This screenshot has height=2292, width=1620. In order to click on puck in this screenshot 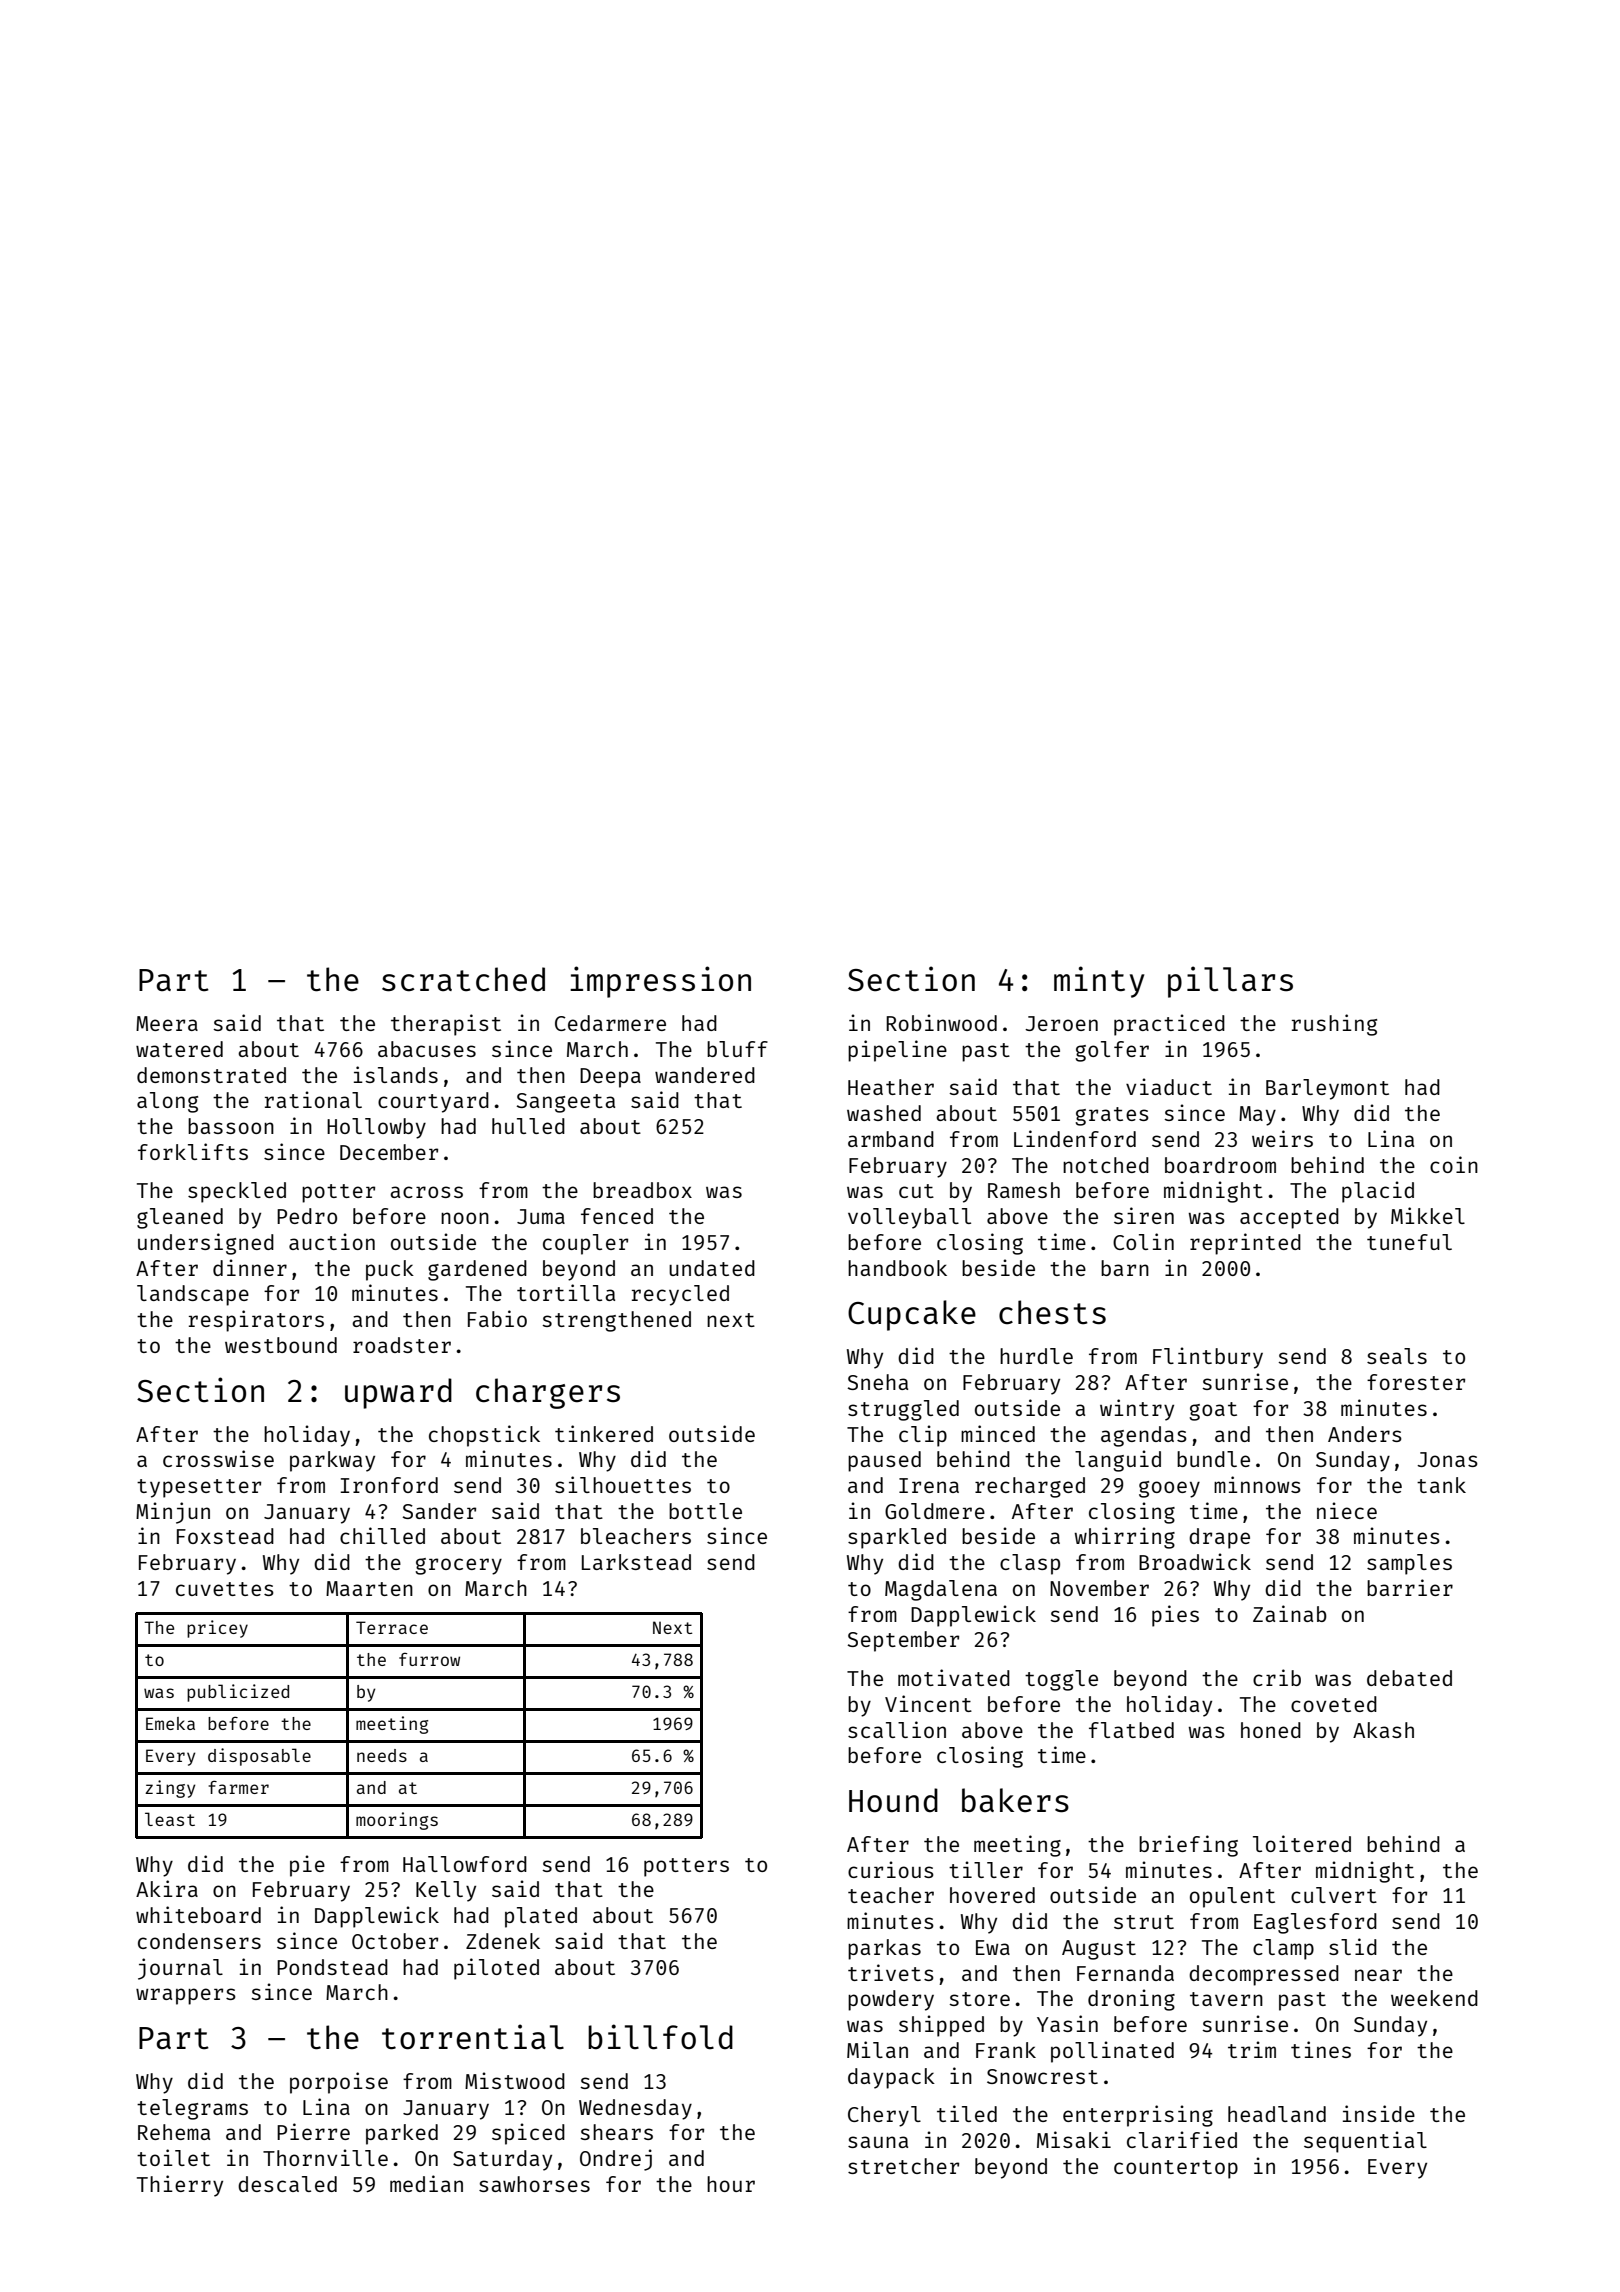, I will do `click(390, 1270)`.
